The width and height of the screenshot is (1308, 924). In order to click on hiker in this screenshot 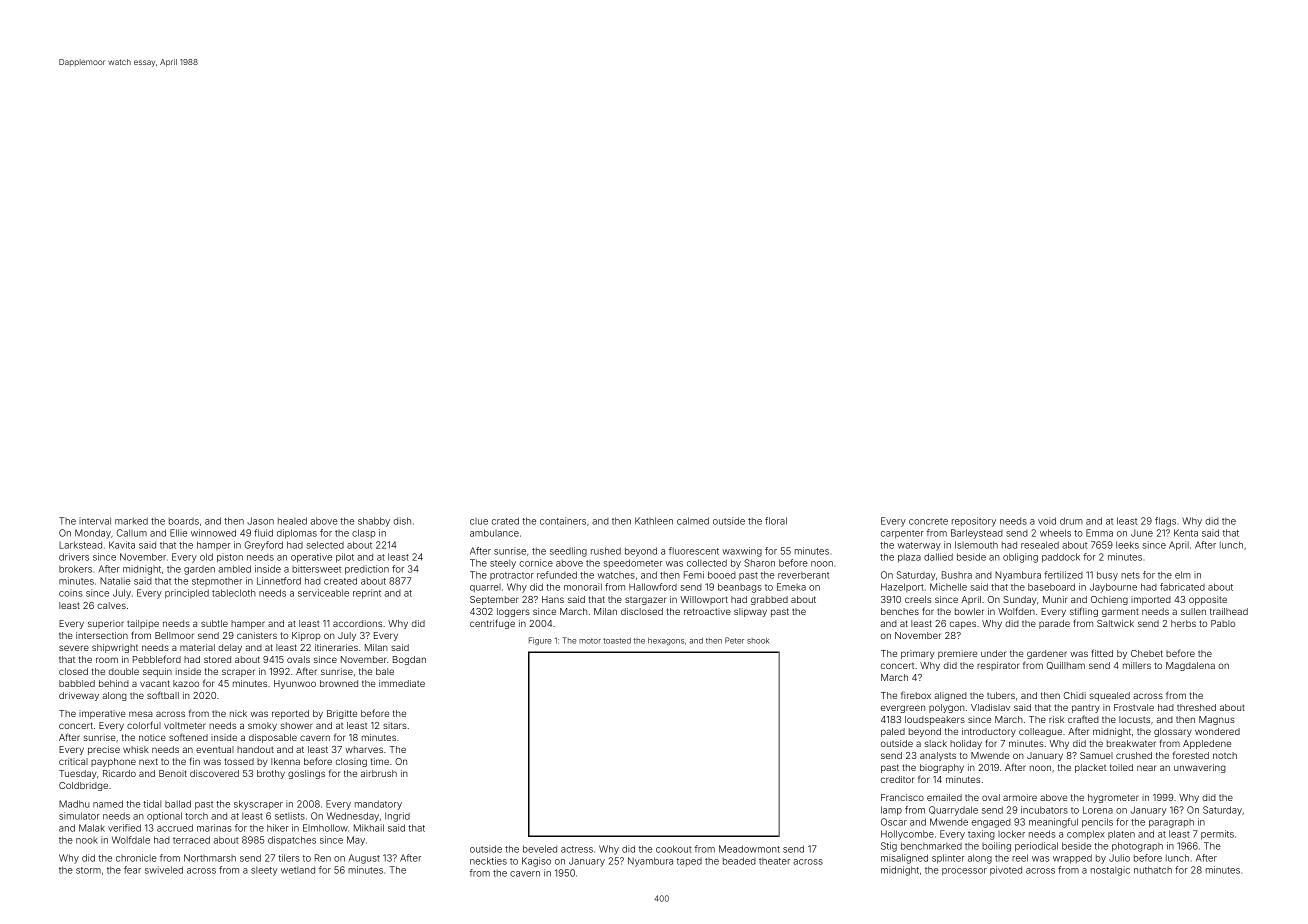, I will do `click(278, 828)`.
